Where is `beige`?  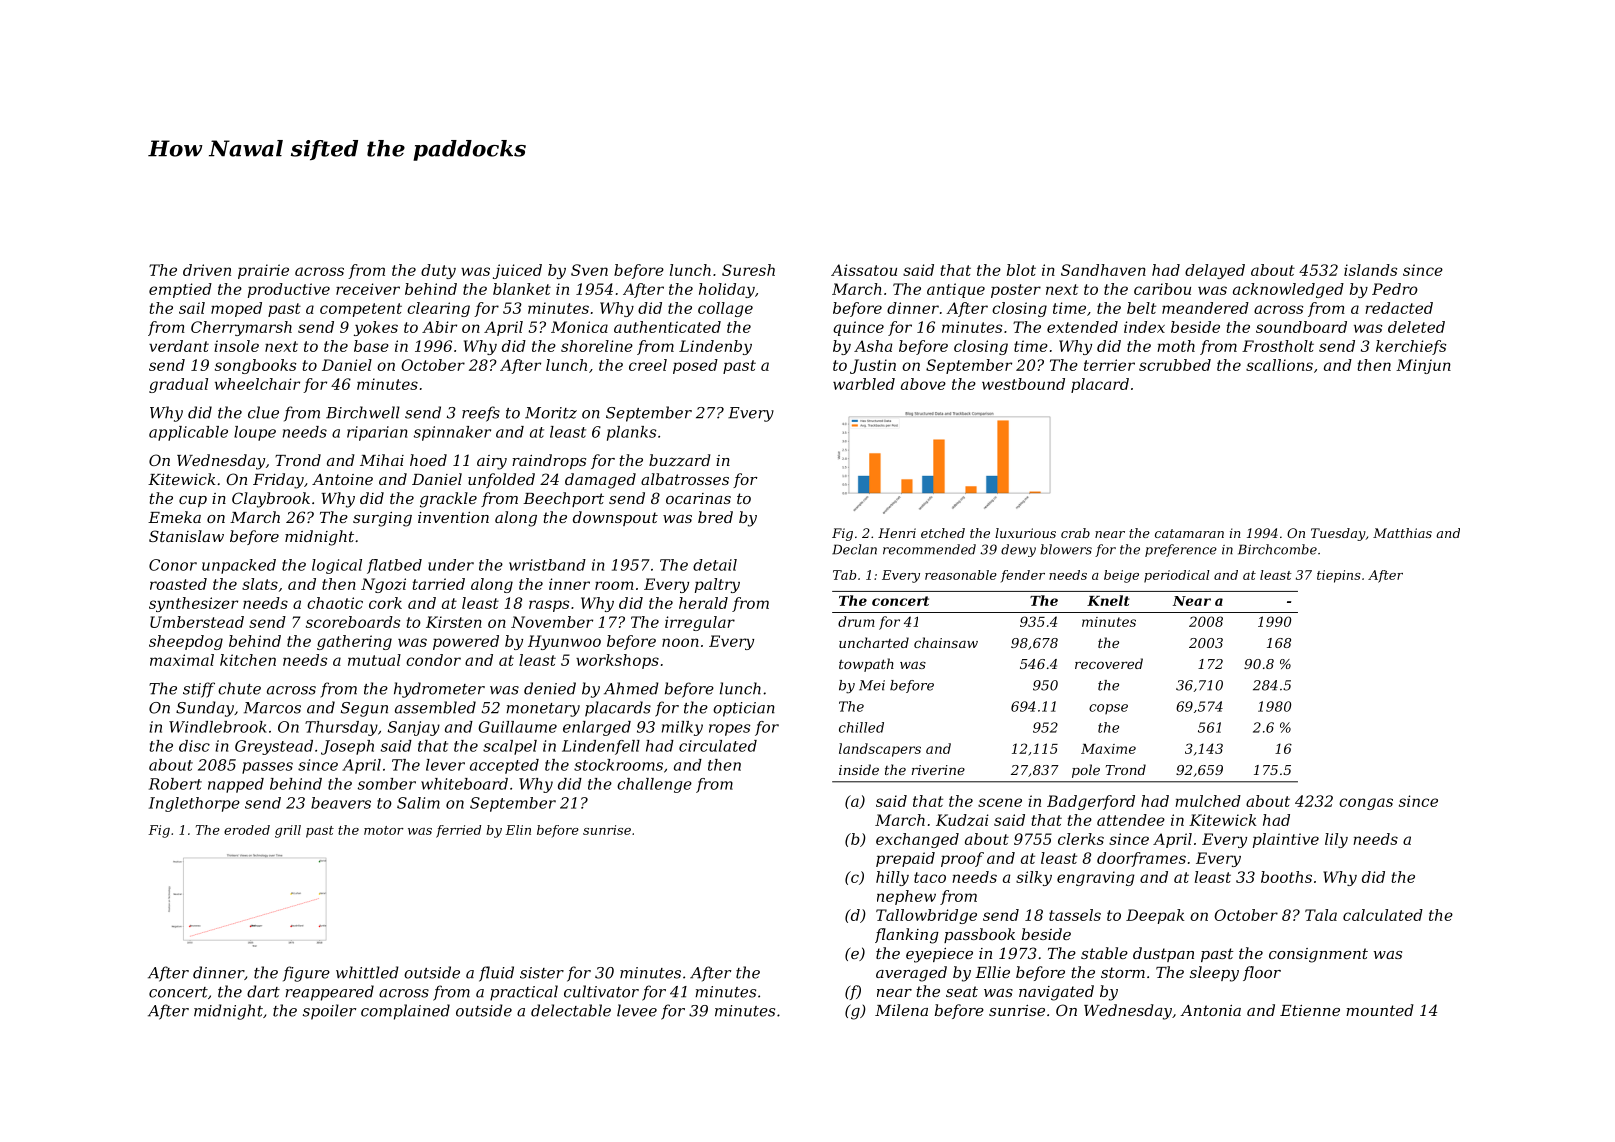 beige is located at coordinates (1121, 576).
